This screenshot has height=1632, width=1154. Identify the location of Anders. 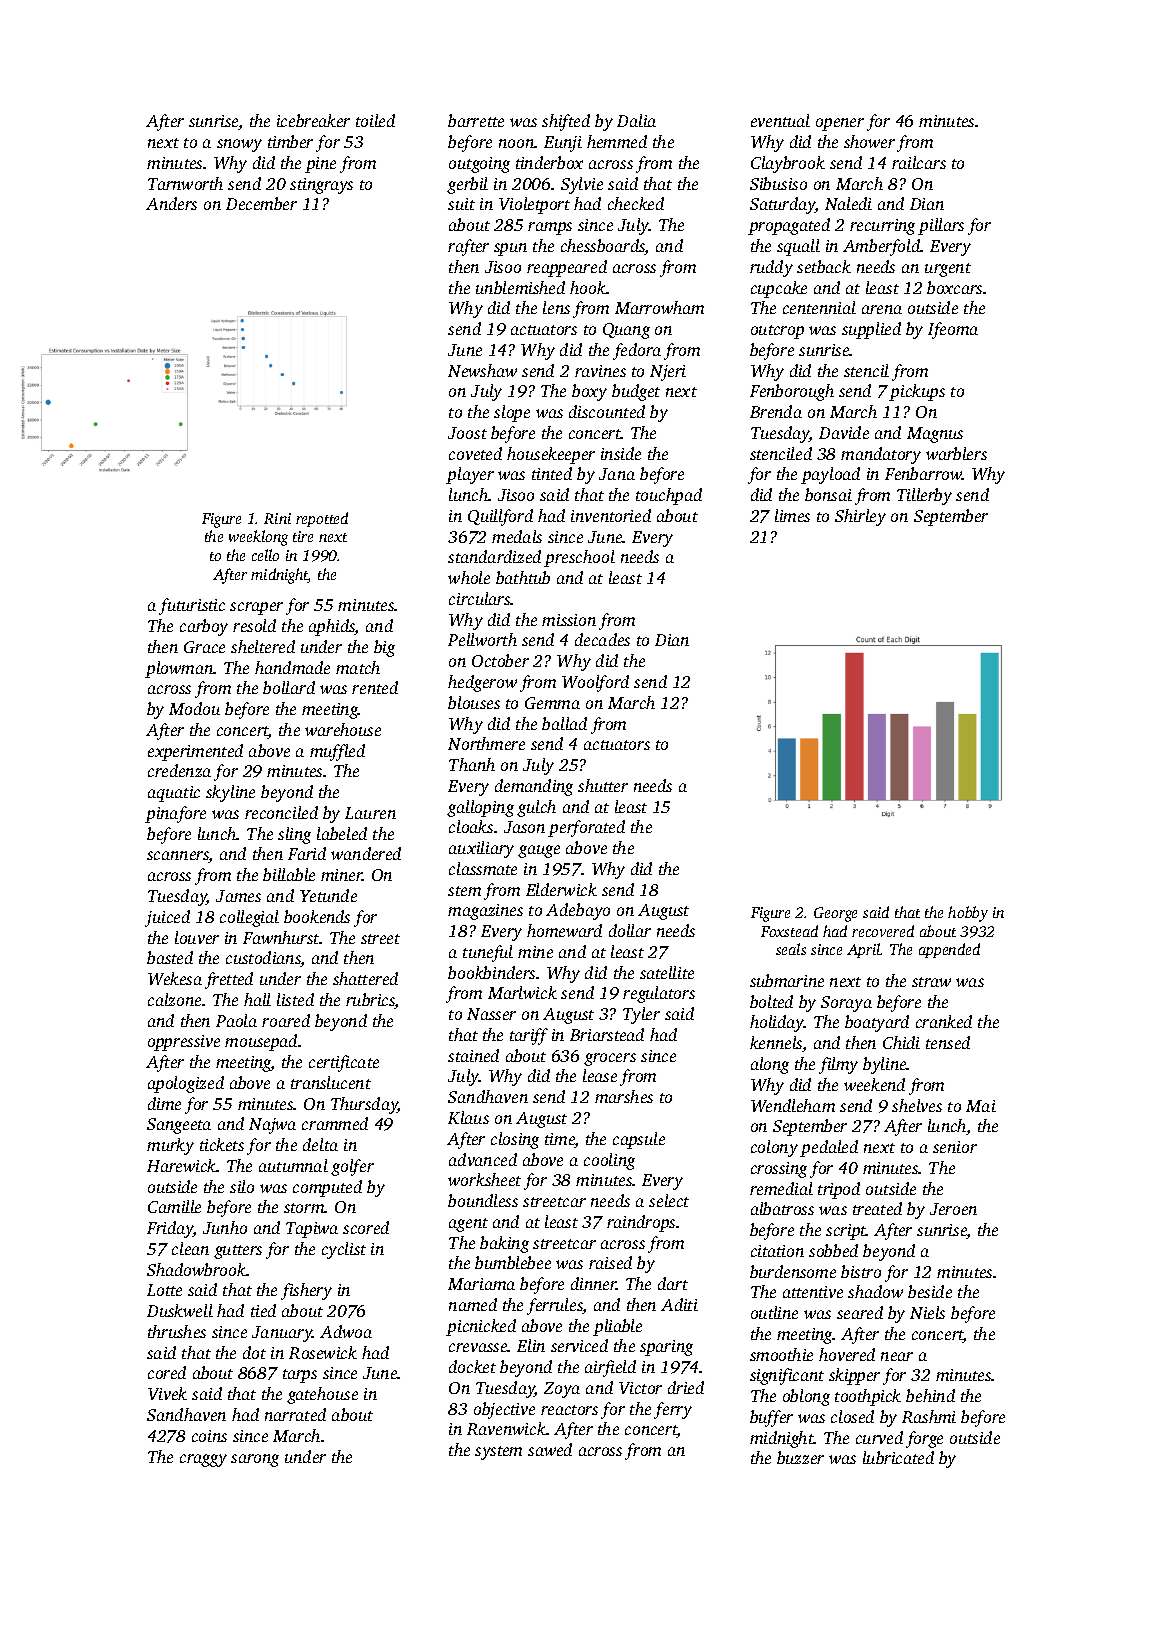
(171, 203).
